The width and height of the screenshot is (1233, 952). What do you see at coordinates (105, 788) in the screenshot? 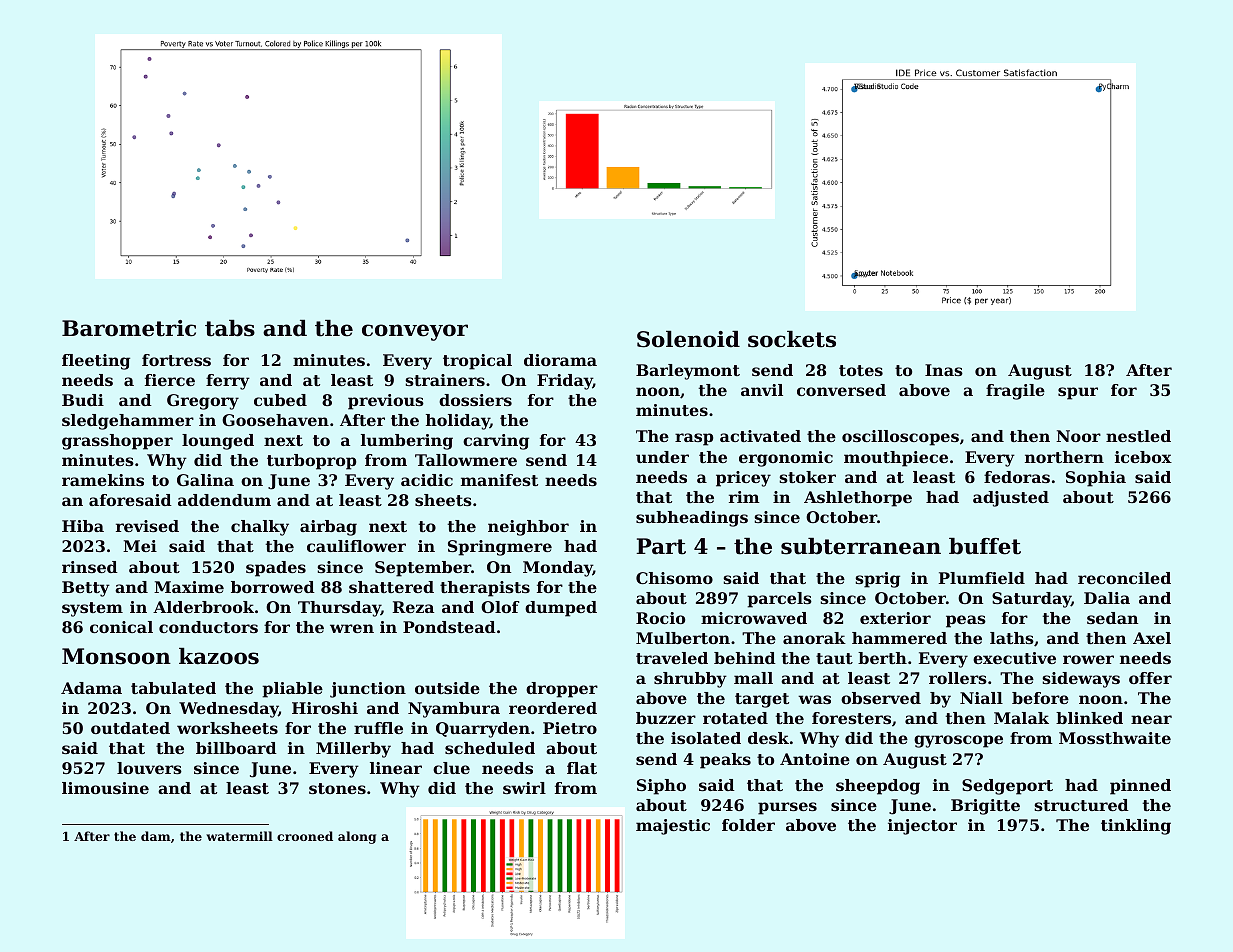
I see `limousine` at bounding box center [105, 788].
